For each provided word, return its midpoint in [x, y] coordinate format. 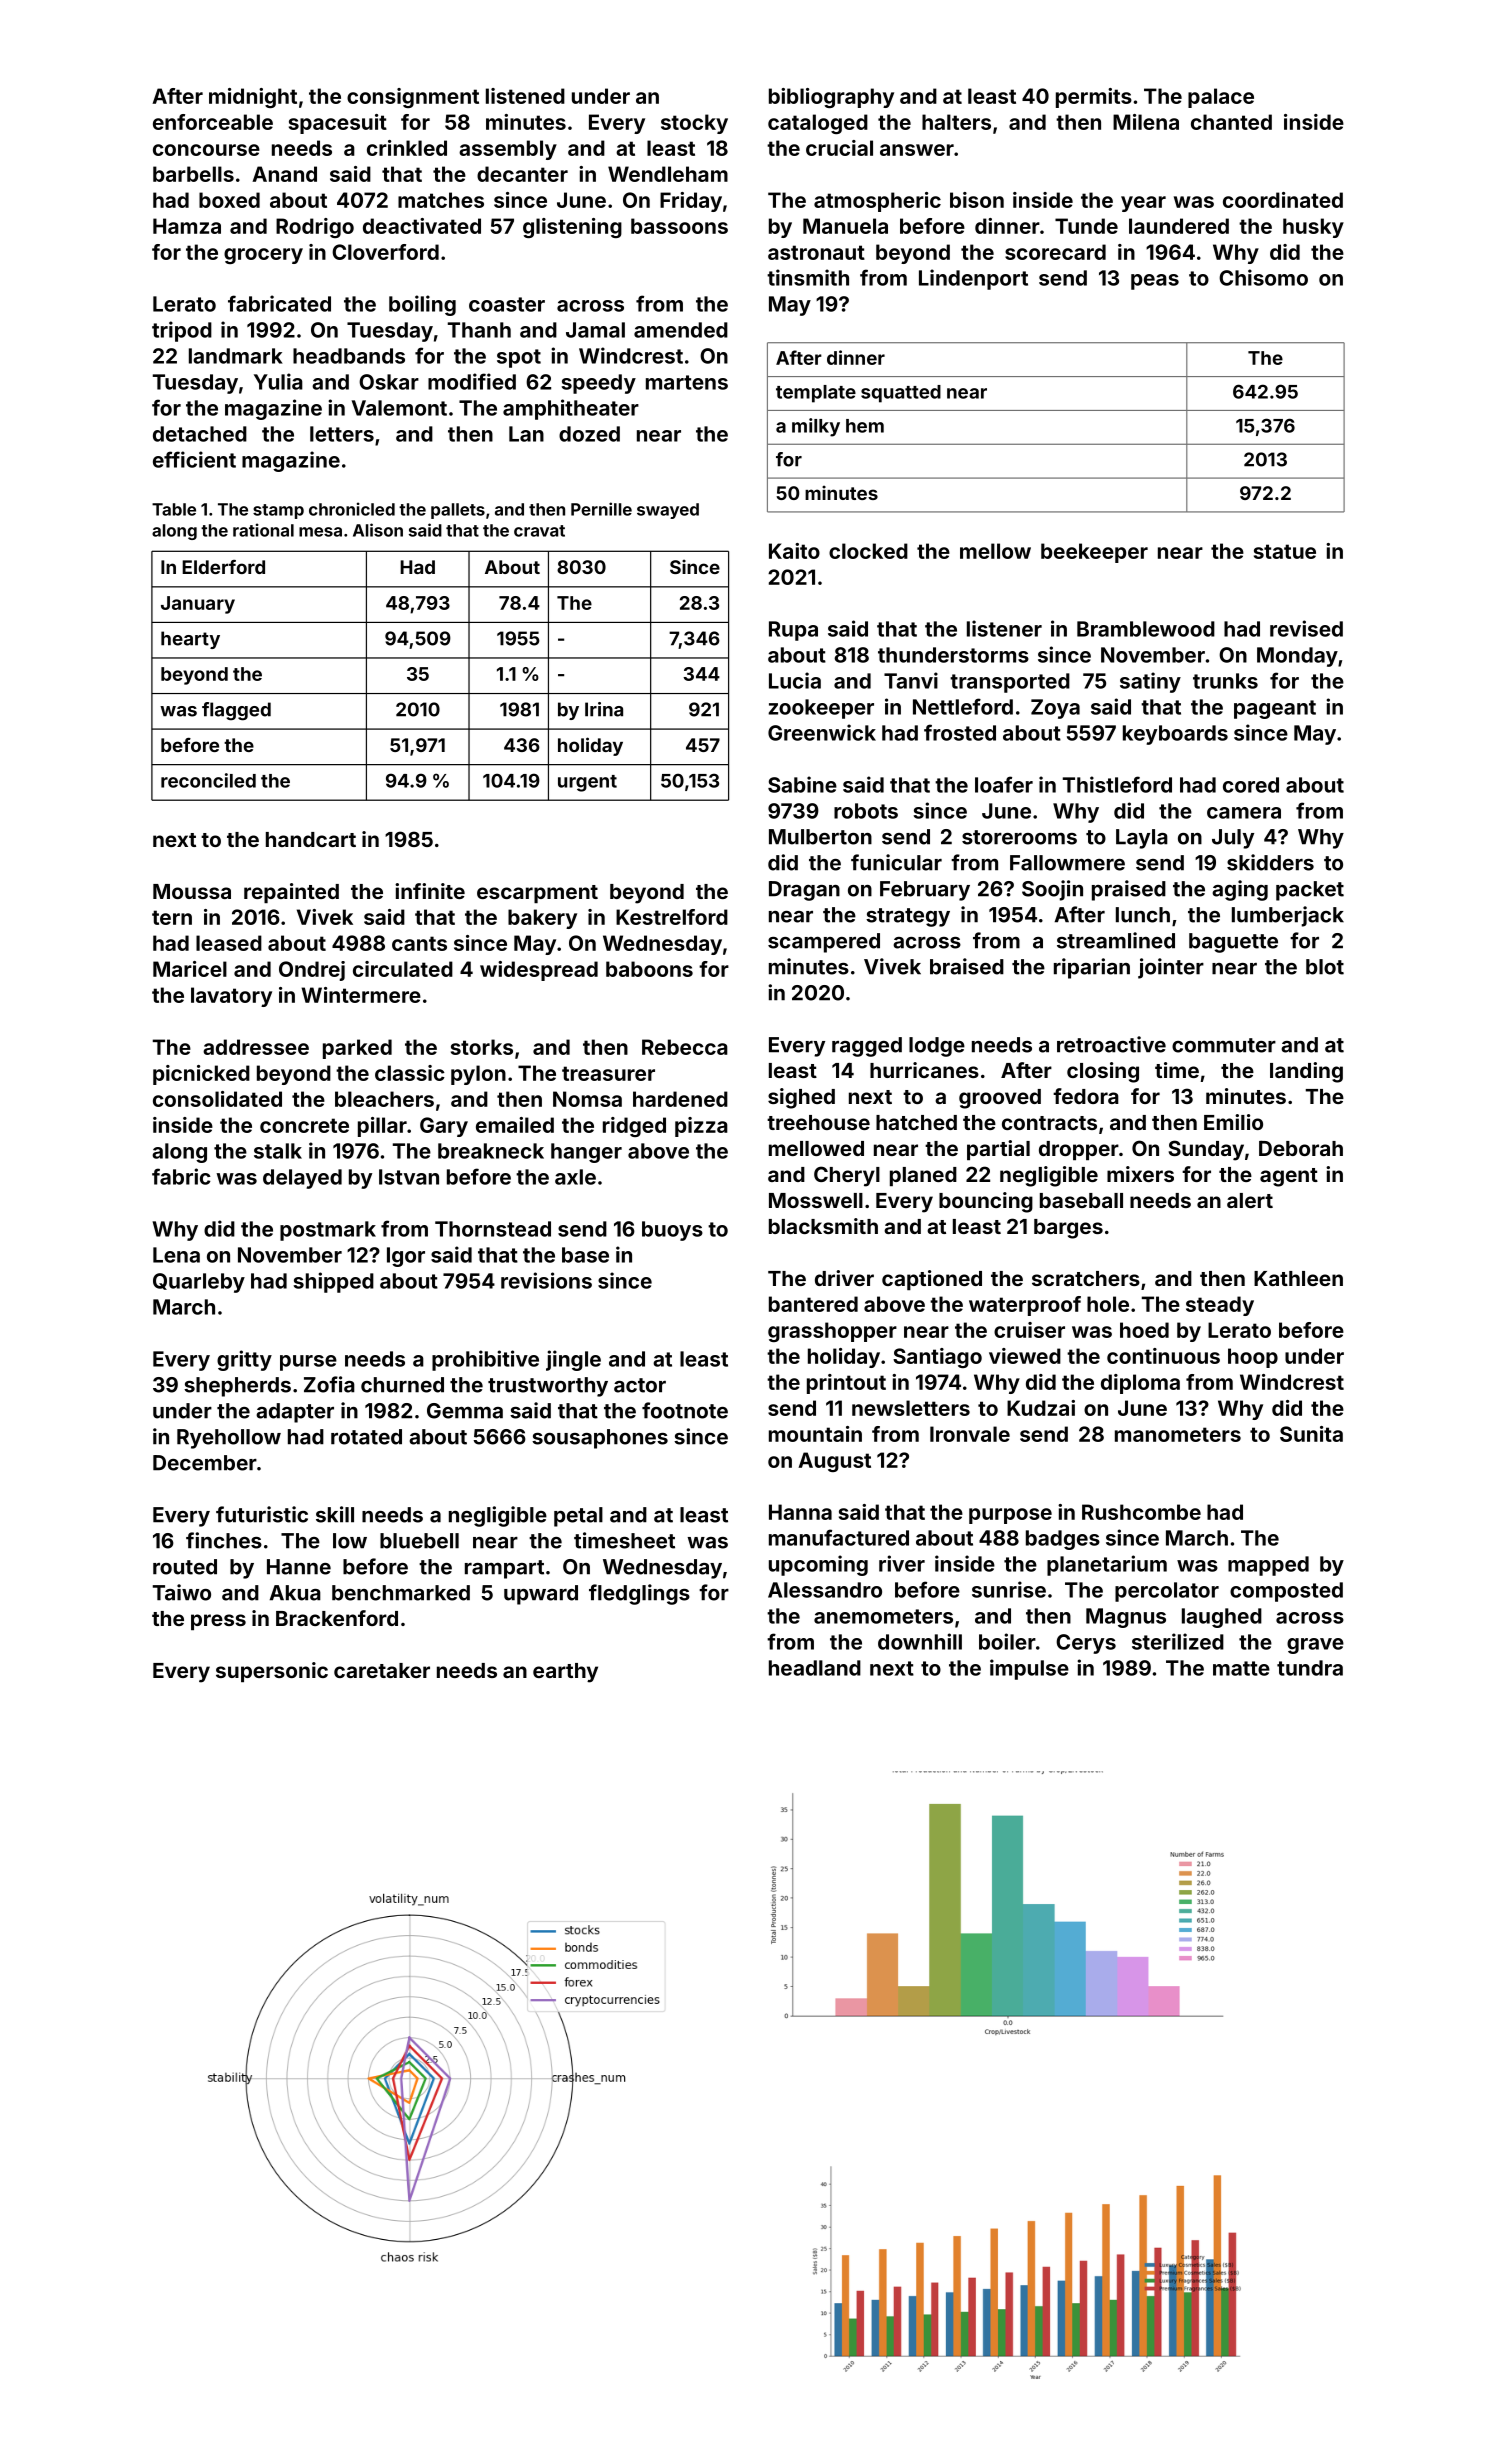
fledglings [639, 1594]
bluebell [419, 1541]
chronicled [352, 509]
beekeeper [1094, 553]
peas [1155, 282]
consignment [413, 98]
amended [681, 330]
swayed [668, 511]
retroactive [1111, 1044]
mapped [1268, 1566]
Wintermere [361, 995]
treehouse [818, 1122]
